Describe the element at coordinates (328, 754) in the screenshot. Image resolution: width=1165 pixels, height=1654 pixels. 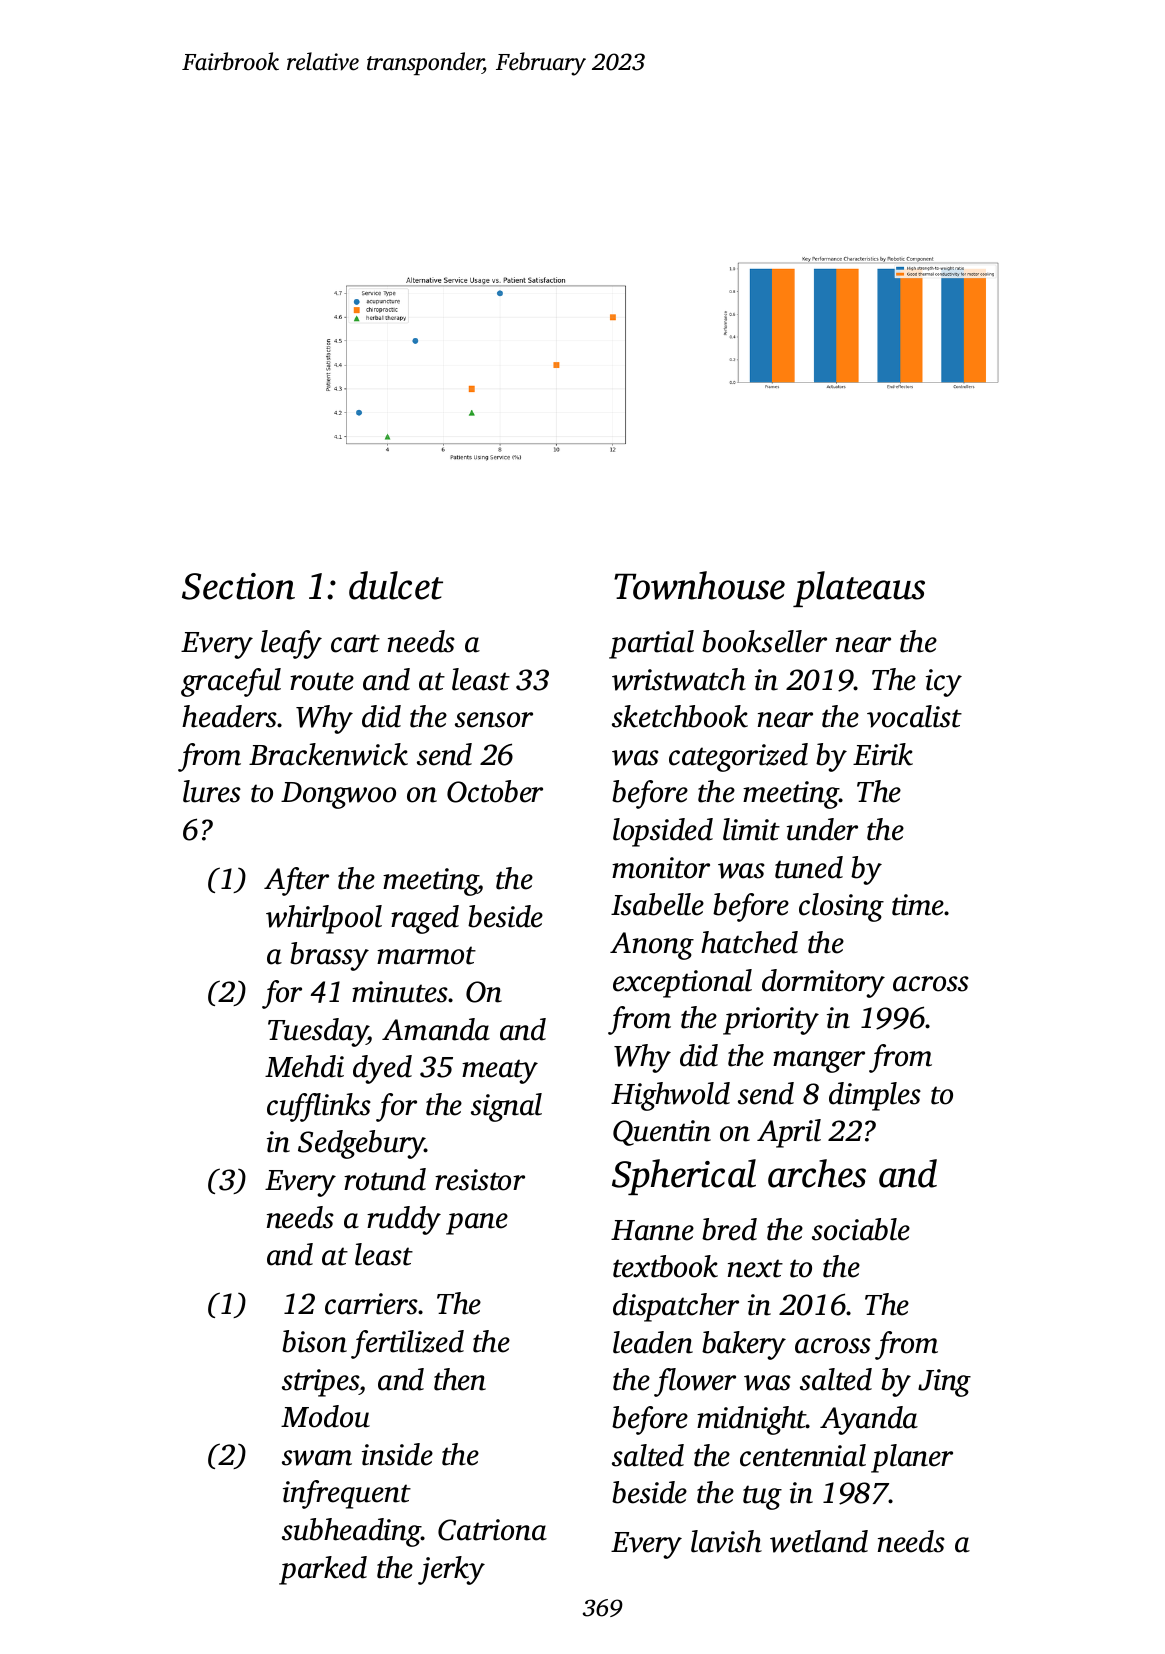
I see `Brackenwick` at that location.
